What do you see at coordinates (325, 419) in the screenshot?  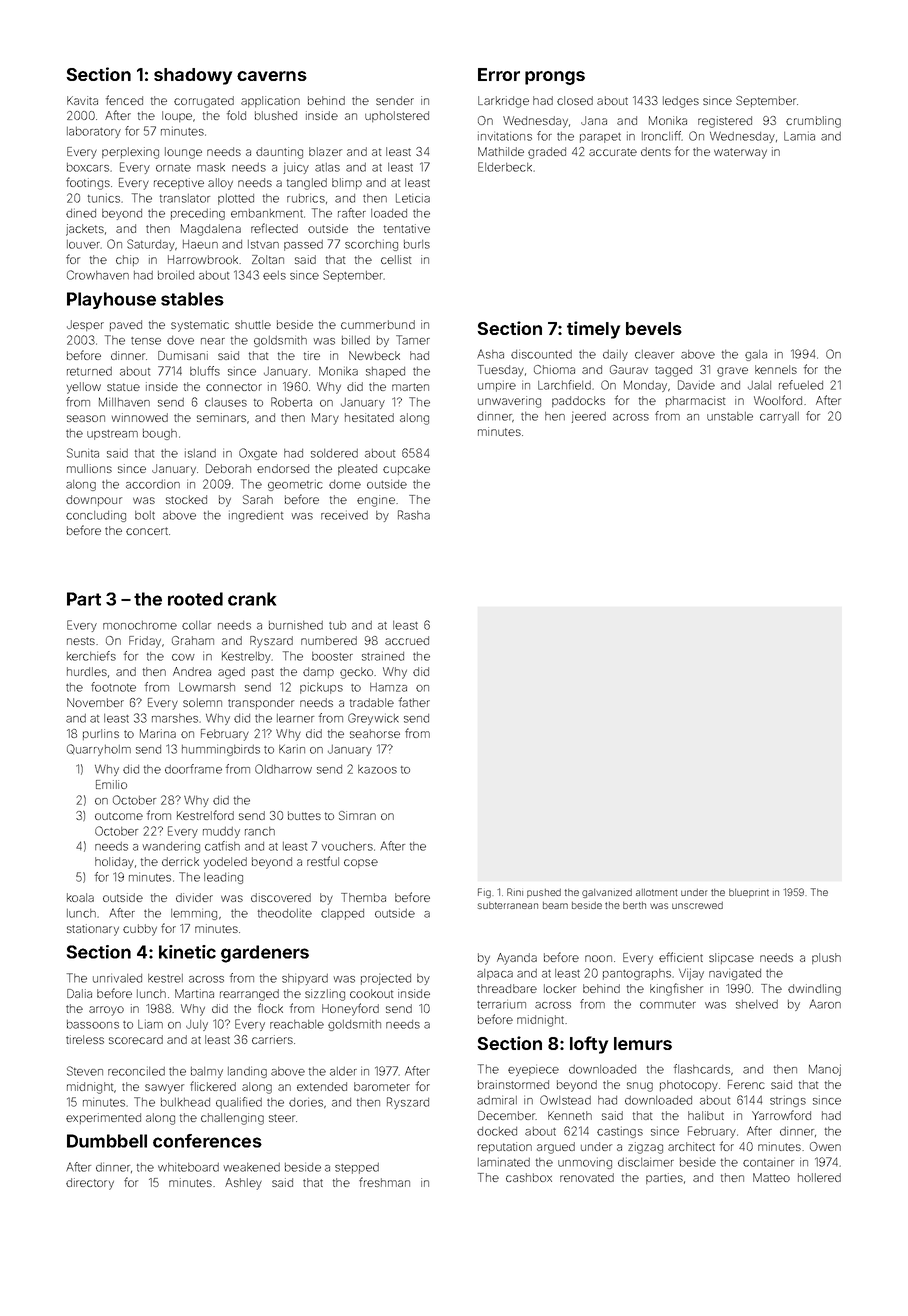 I see `Mary` at bounding box center [325, 419].
